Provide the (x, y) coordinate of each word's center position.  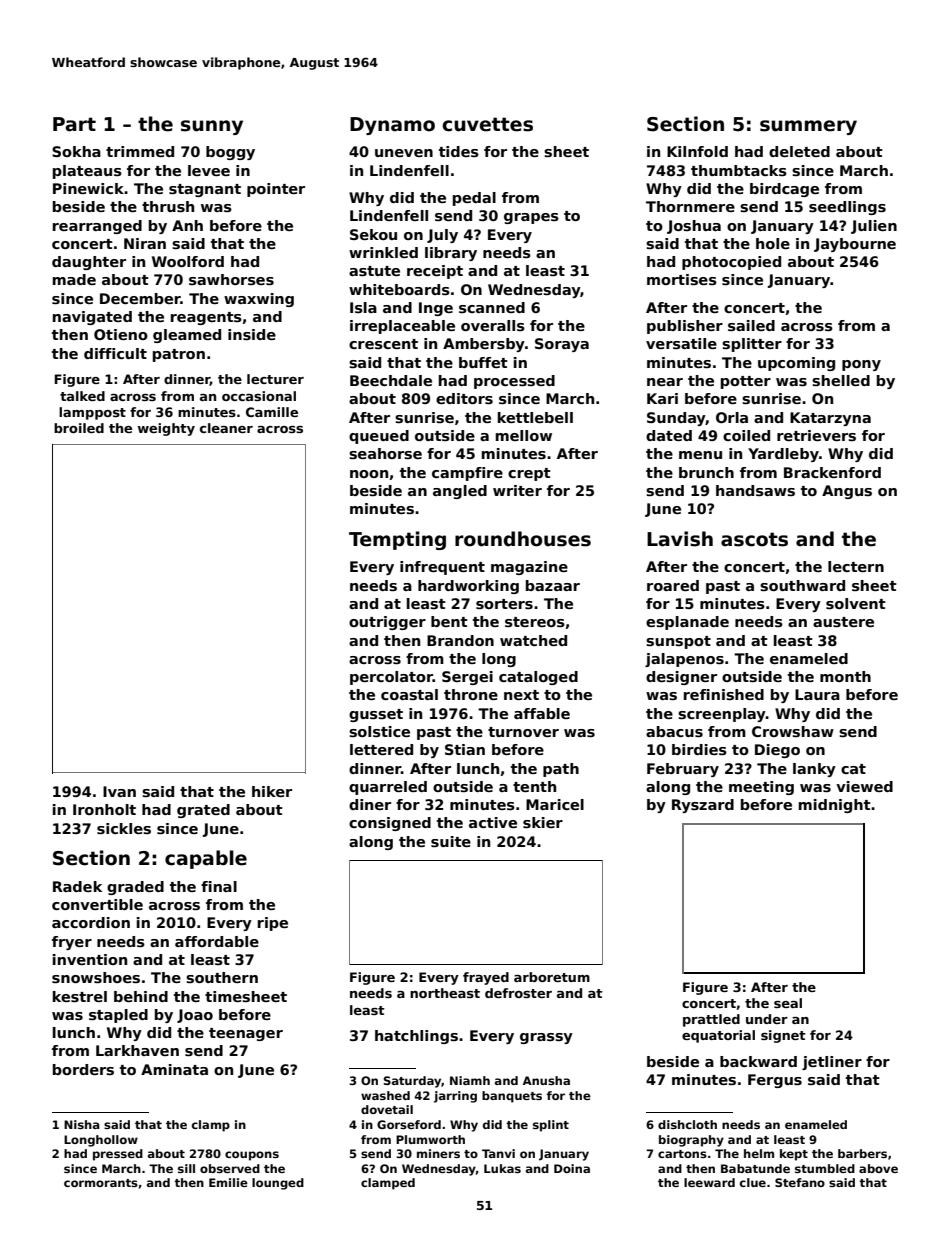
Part (74, 124)
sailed (751, 325)
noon (369, 474)
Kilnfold (697, 151)
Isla (363, 307)
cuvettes (487, 124)
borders (83, 1069)
